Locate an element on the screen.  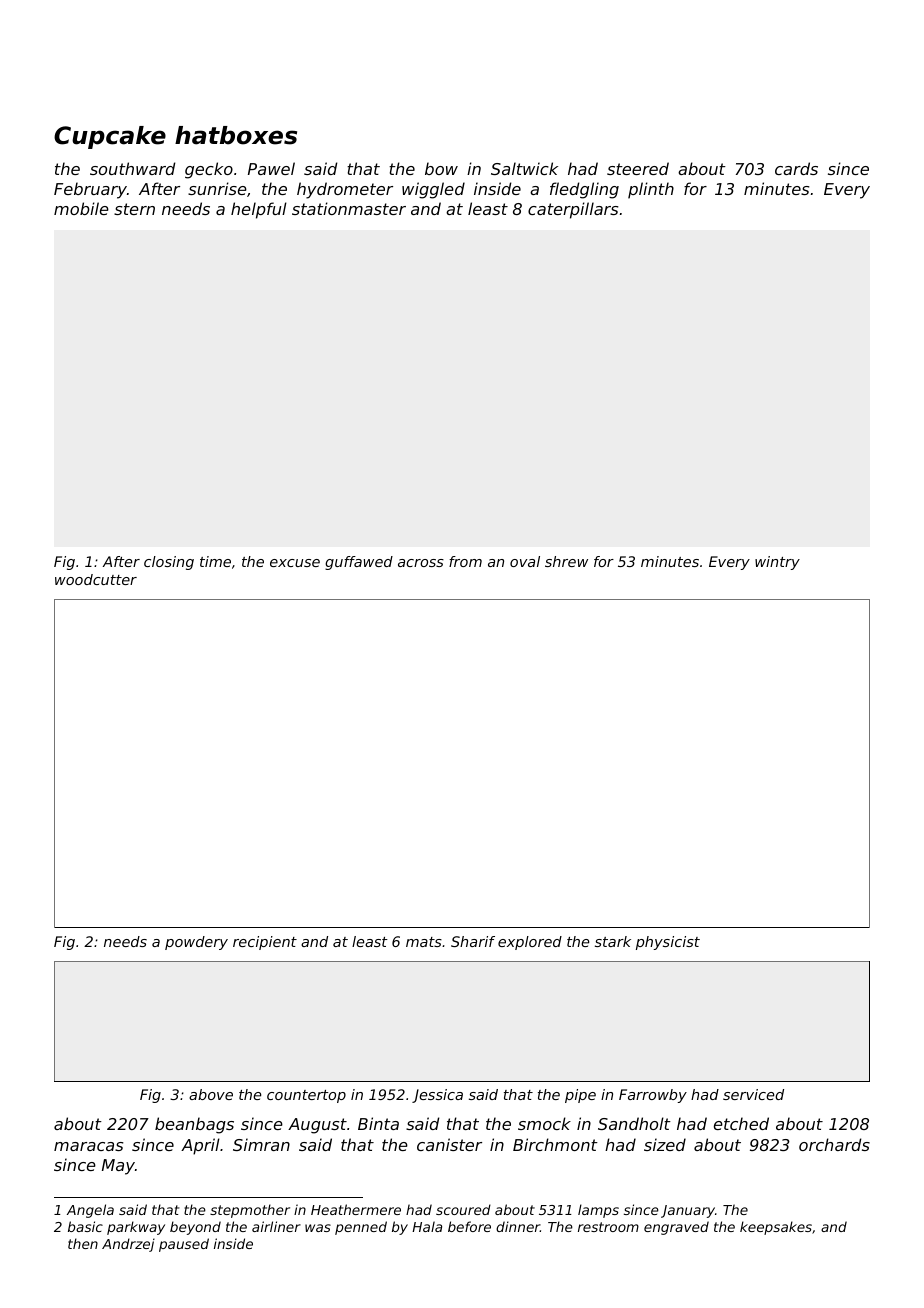
cards is located at coordinates (796, 168).
